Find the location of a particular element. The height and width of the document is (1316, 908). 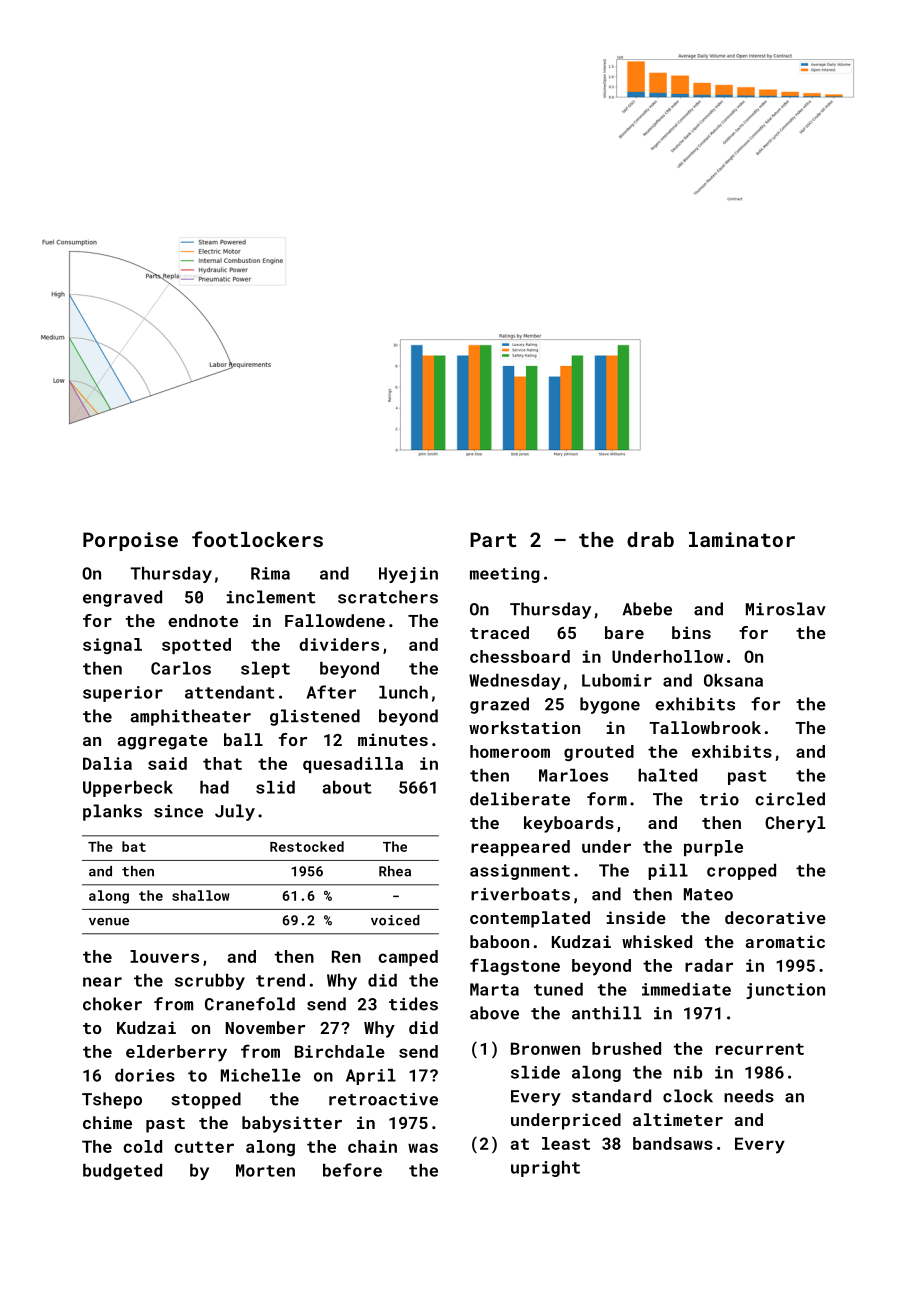

Oksana is located at coordinates (733, 680).
